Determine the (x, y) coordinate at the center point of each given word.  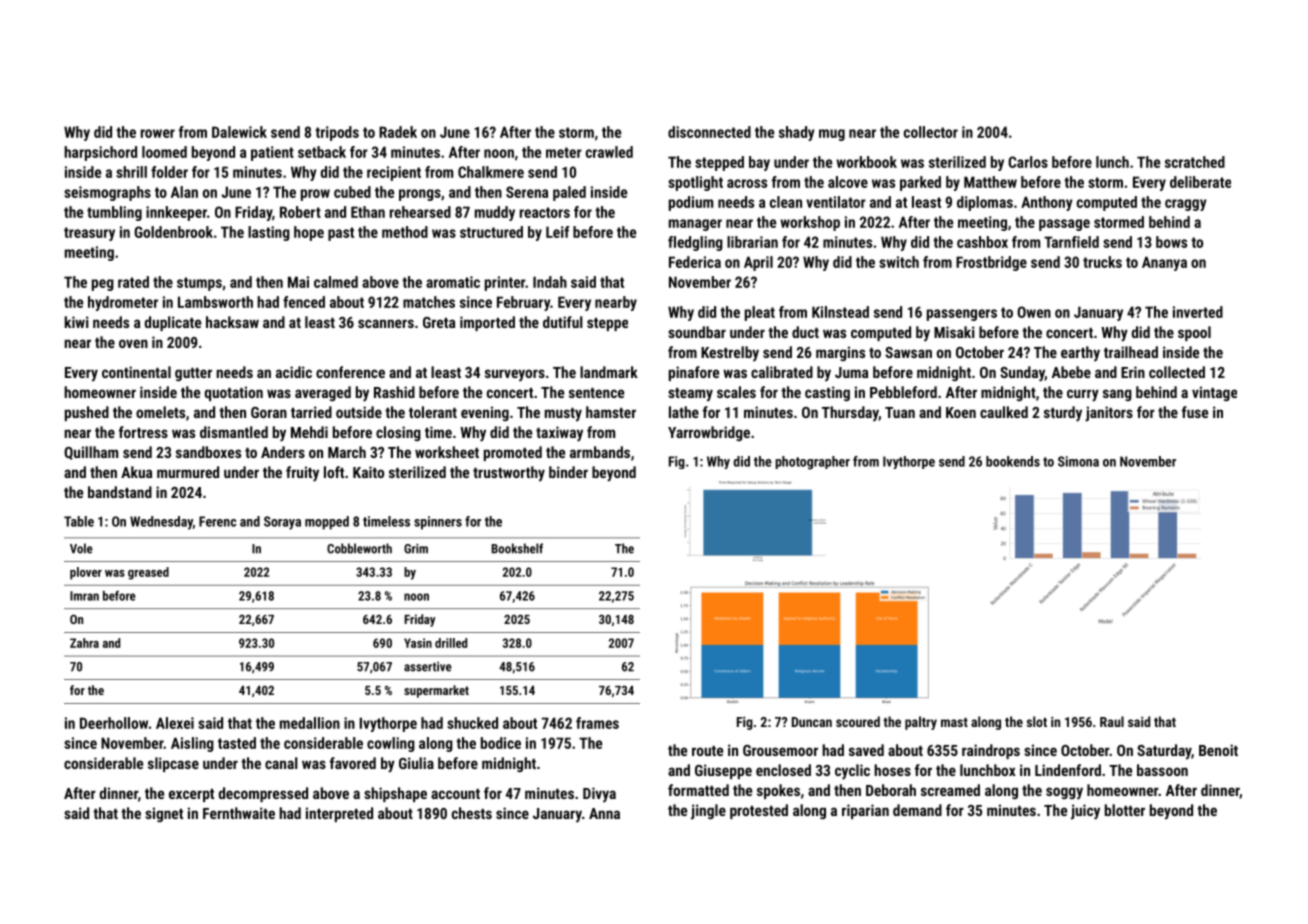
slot (1037, 721)
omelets (160, 412)
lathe (684, 412)
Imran (84, 596)
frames (597, 723)
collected (1177, 372)
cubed (352, 192)
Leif (557, 232)
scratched (1195, 162)
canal (281, 763)
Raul (1112, 721)
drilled (451, 643)
